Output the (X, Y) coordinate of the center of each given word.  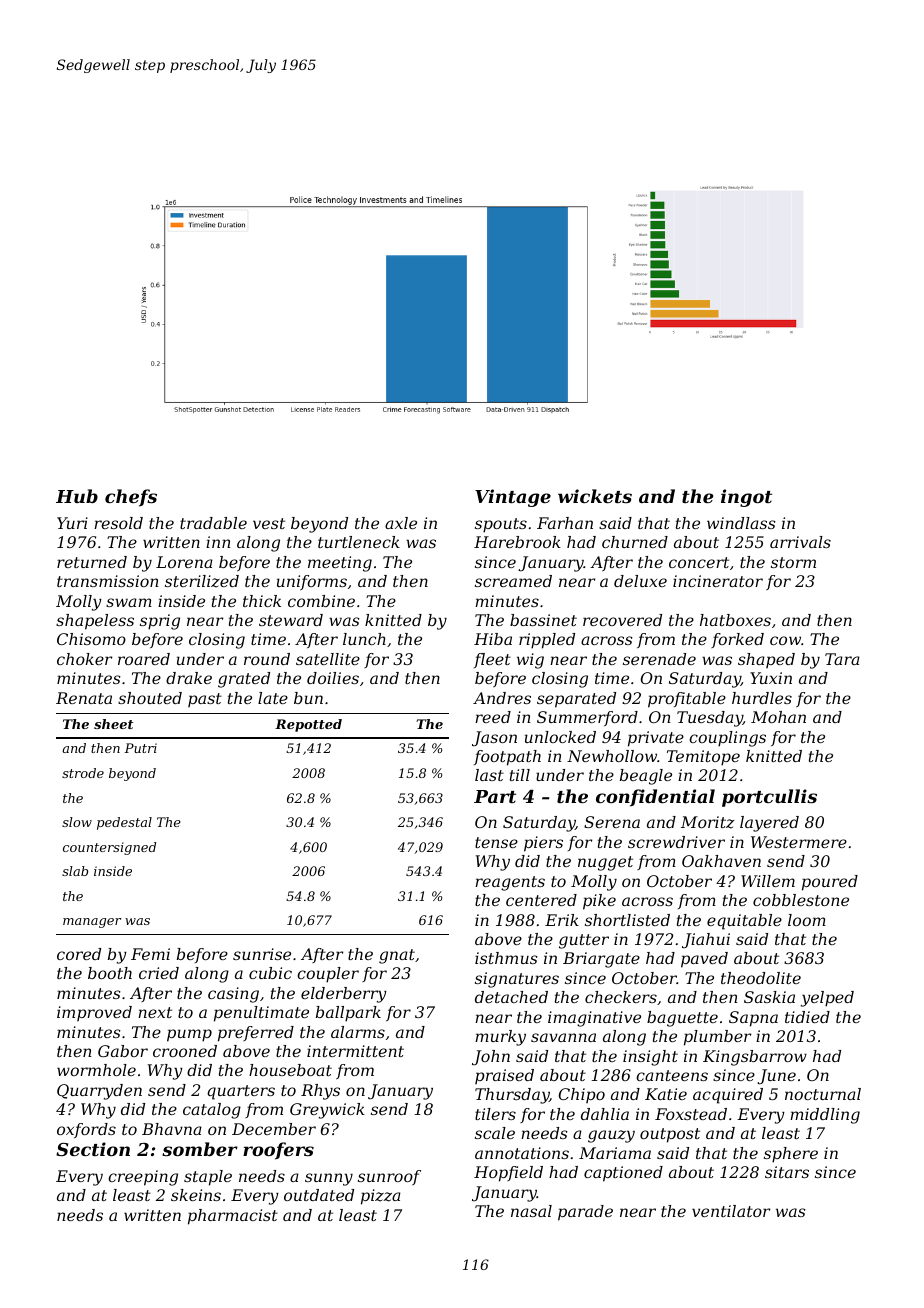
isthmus (506, 958)
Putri (140, 748)
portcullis (769, 798)
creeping (143, 1178)
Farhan (565, 523)
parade (585, 1213)
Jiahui (706, 941)
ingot (746, 498)
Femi (150, 954)
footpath (507, 758)
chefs (131, 498)
